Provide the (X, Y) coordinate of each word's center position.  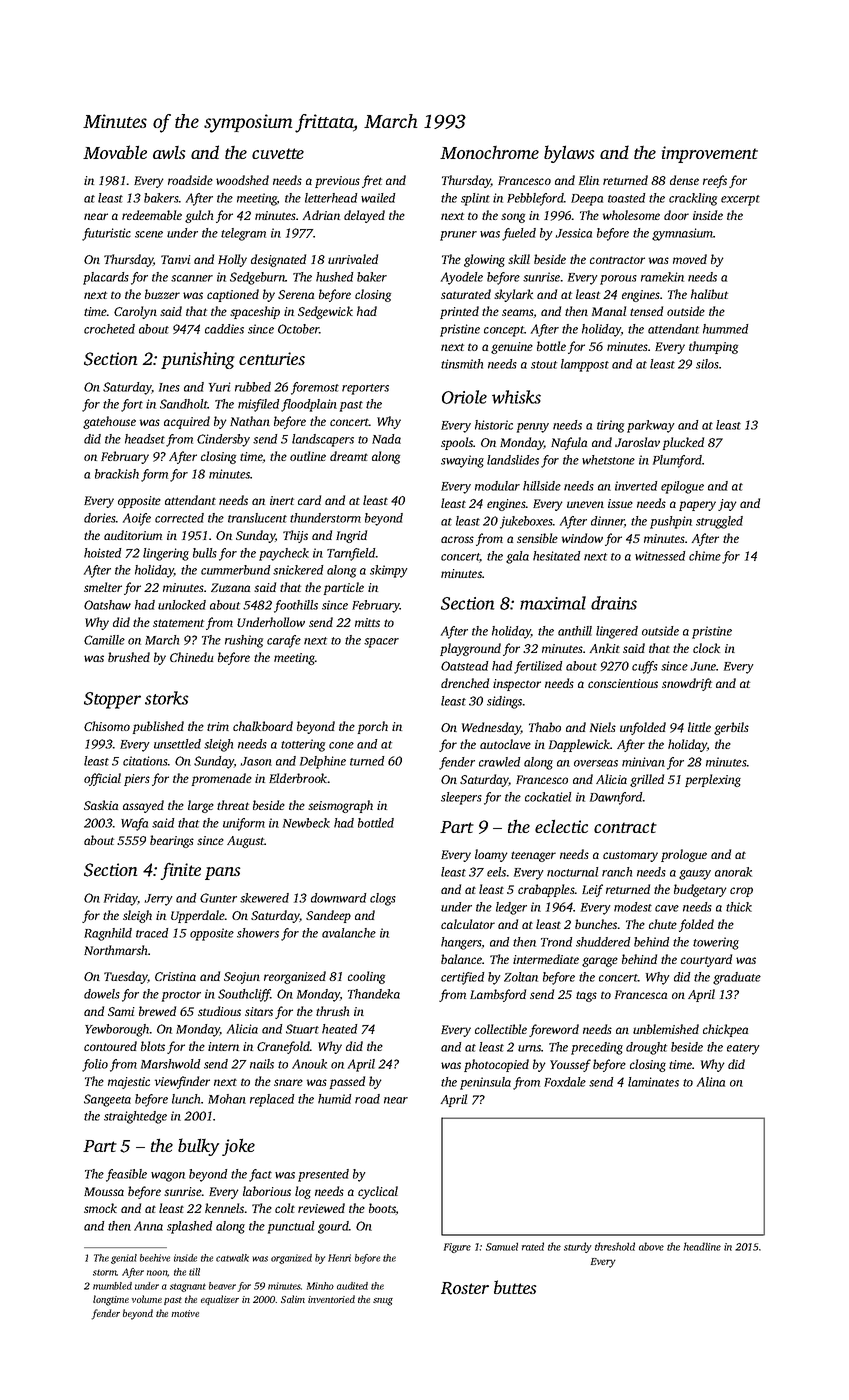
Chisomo (107, 726)
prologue (684, 855)
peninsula (485, 1083)
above (651, 1246)
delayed (364, 216)
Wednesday (491, 728)
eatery (743, 1049)
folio (95, 1065)
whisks (516, 397)
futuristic (106, 234)
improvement (710, 154)
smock (100, 1208)
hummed (725, 329)
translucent (257, 518)
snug (383, 1302)
